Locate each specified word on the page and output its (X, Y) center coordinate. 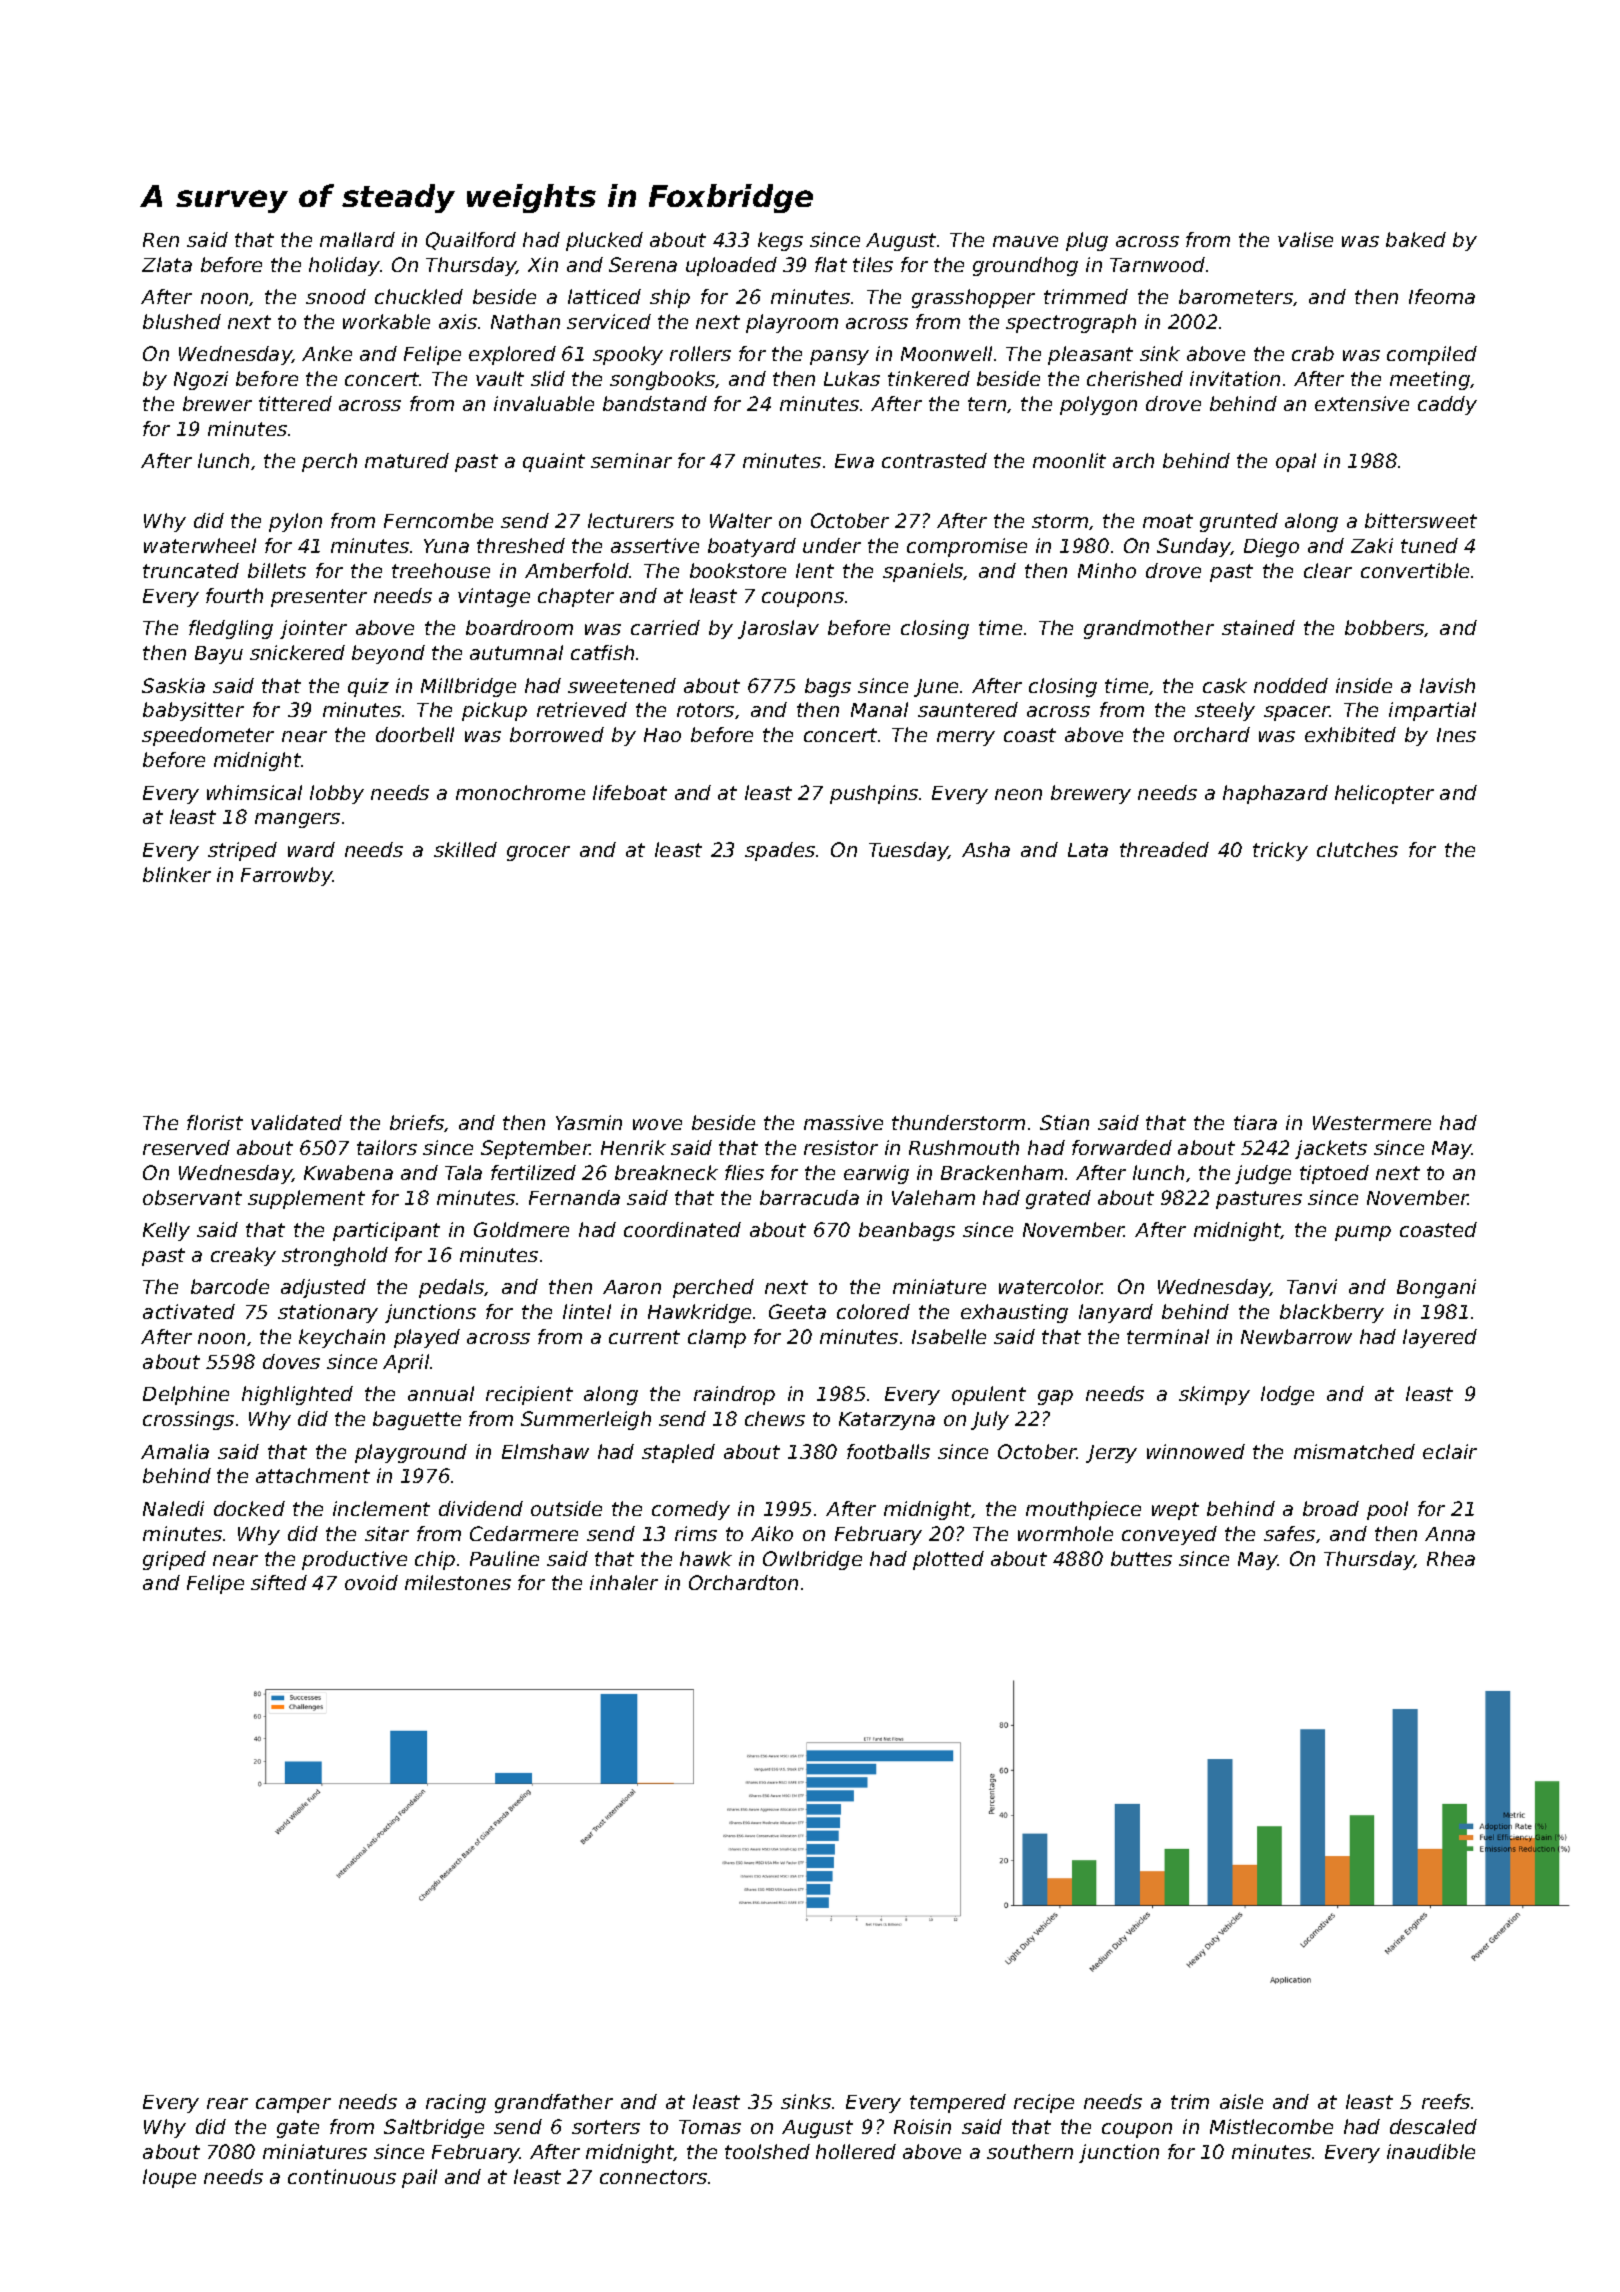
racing (456, 2103)
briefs (417, 1122)
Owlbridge (812, 1560)
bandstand (655, 403)
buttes (1141, 1558)
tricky (1280, 851)
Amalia (175, 1451)
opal (1296, 462)
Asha (986, 849)
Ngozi (201, 380)
